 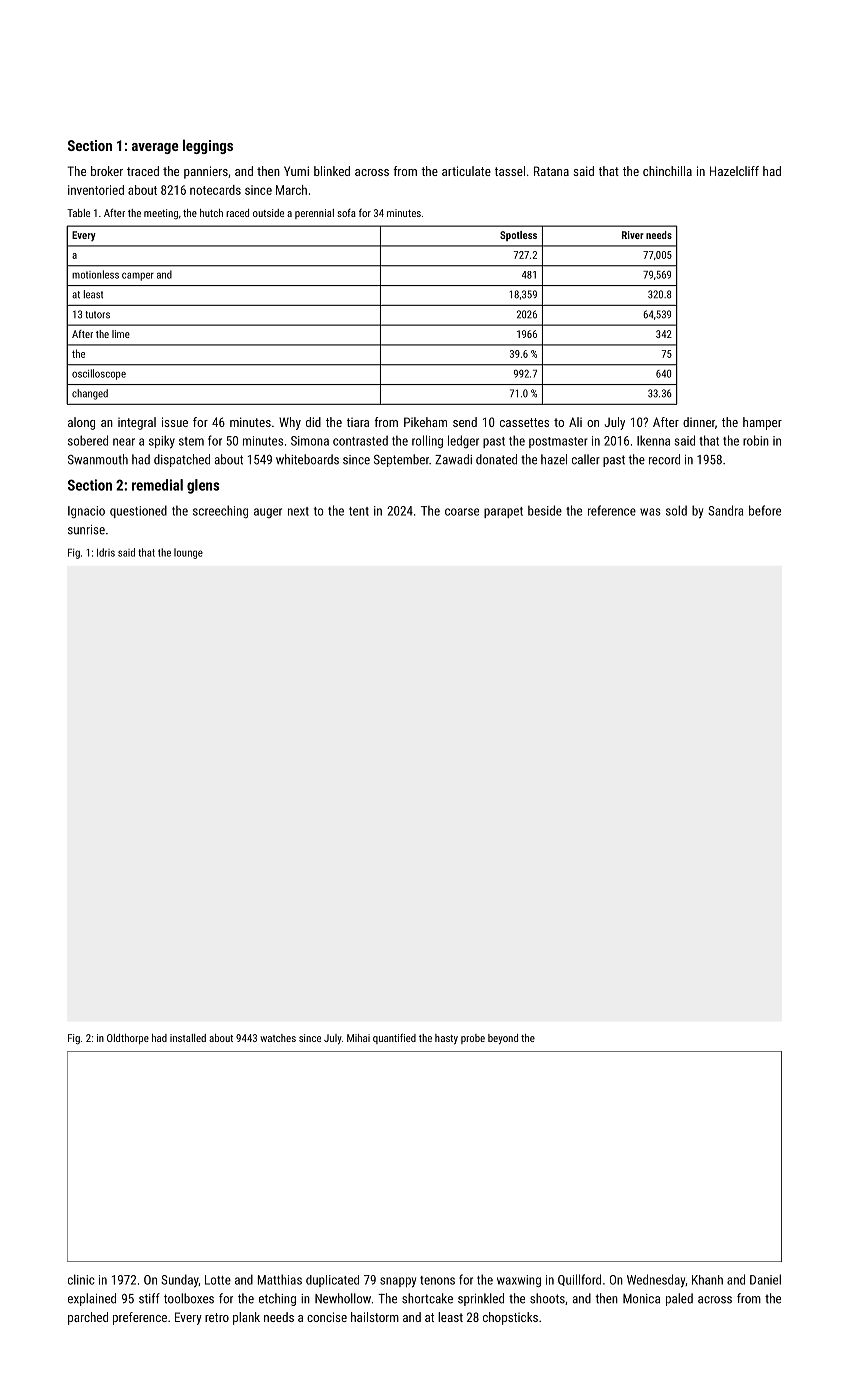 What do you see at coordinates (633, 235) in the page?
I see `River` at bounding box center [633, 235].
